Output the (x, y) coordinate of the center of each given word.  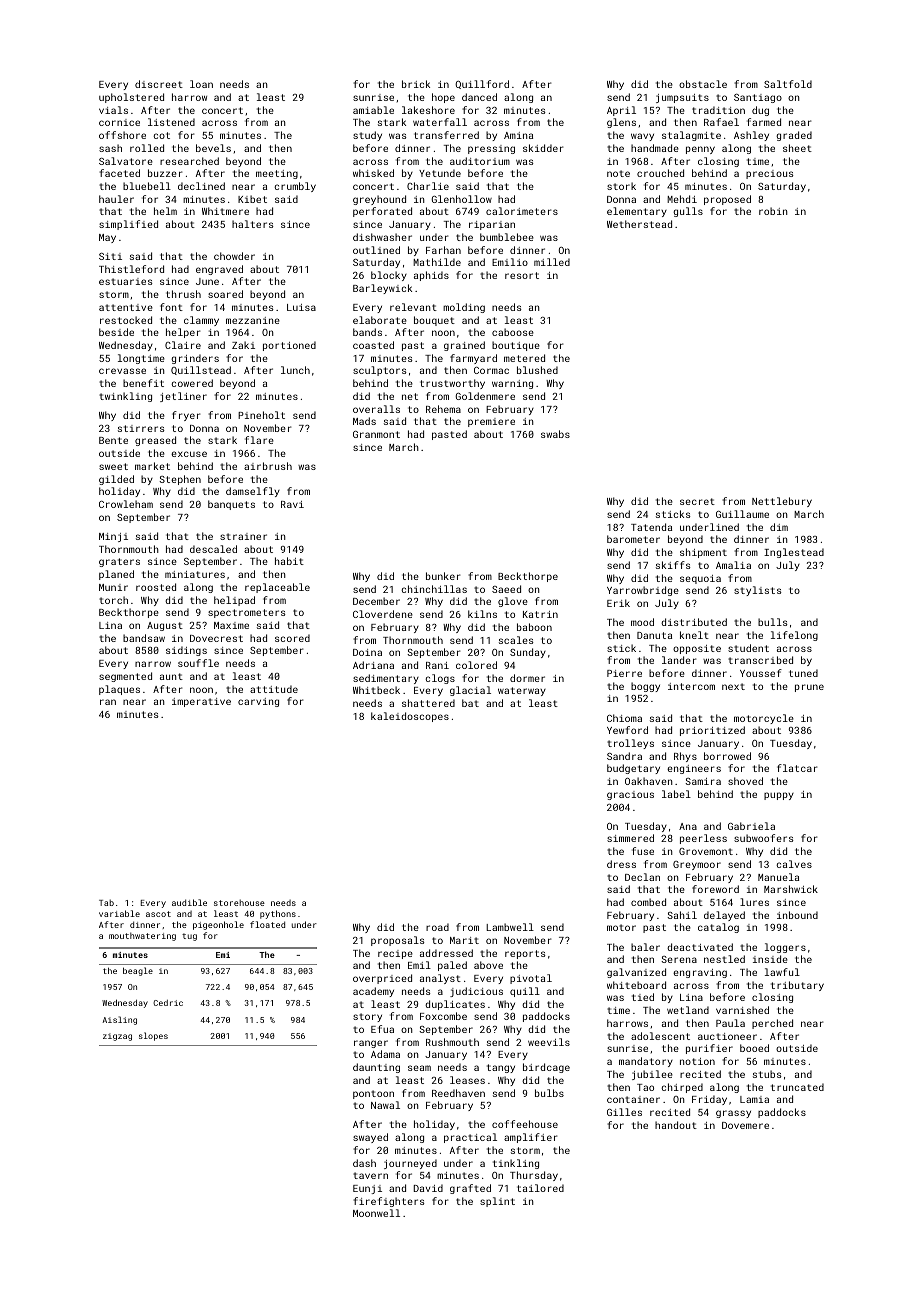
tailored (540, 1188)
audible (189, 902)
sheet (797, 148)
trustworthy (452, 384)
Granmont (376, 434)
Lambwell (510, 927)
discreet (159, 84)
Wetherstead (639, 224)
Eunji (367, 1189)
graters (119, 562)
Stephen (180, 480)
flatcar (797, 768)
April (621, 111)
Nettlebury (782, 502)
